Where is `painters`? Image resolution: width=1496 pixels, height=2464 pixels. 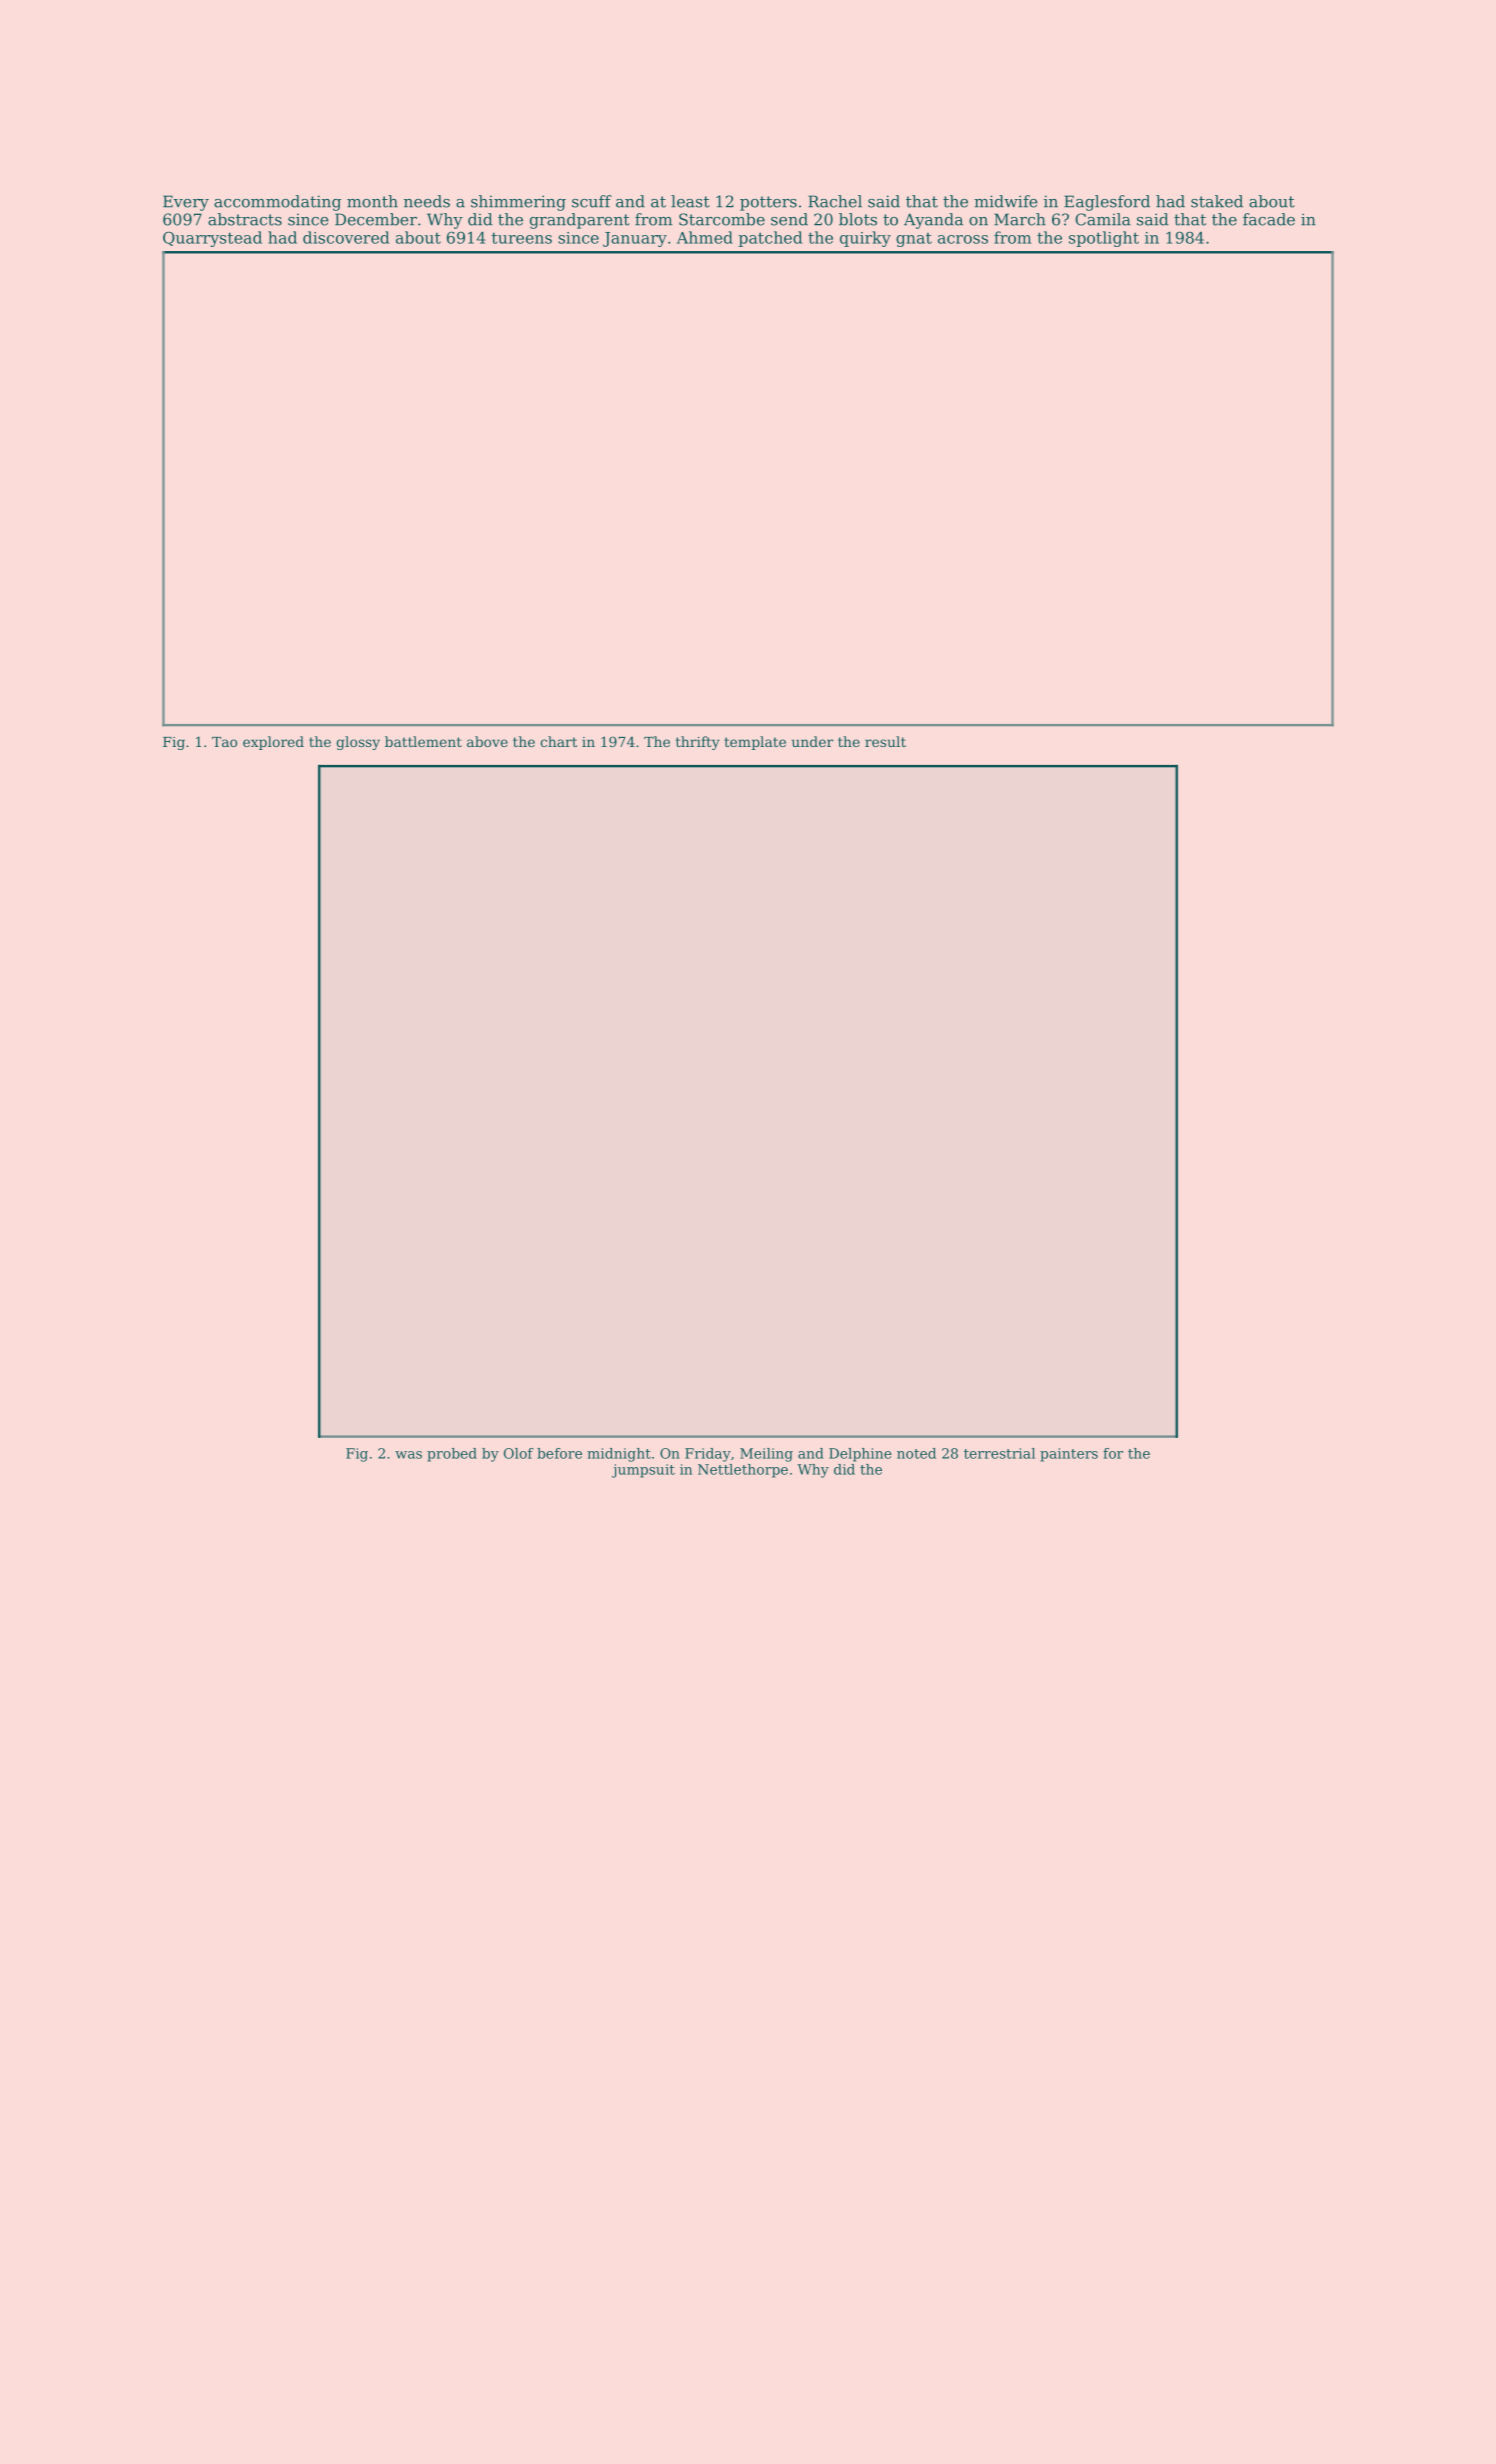
painters is located at coordinates (1069, 1455).
